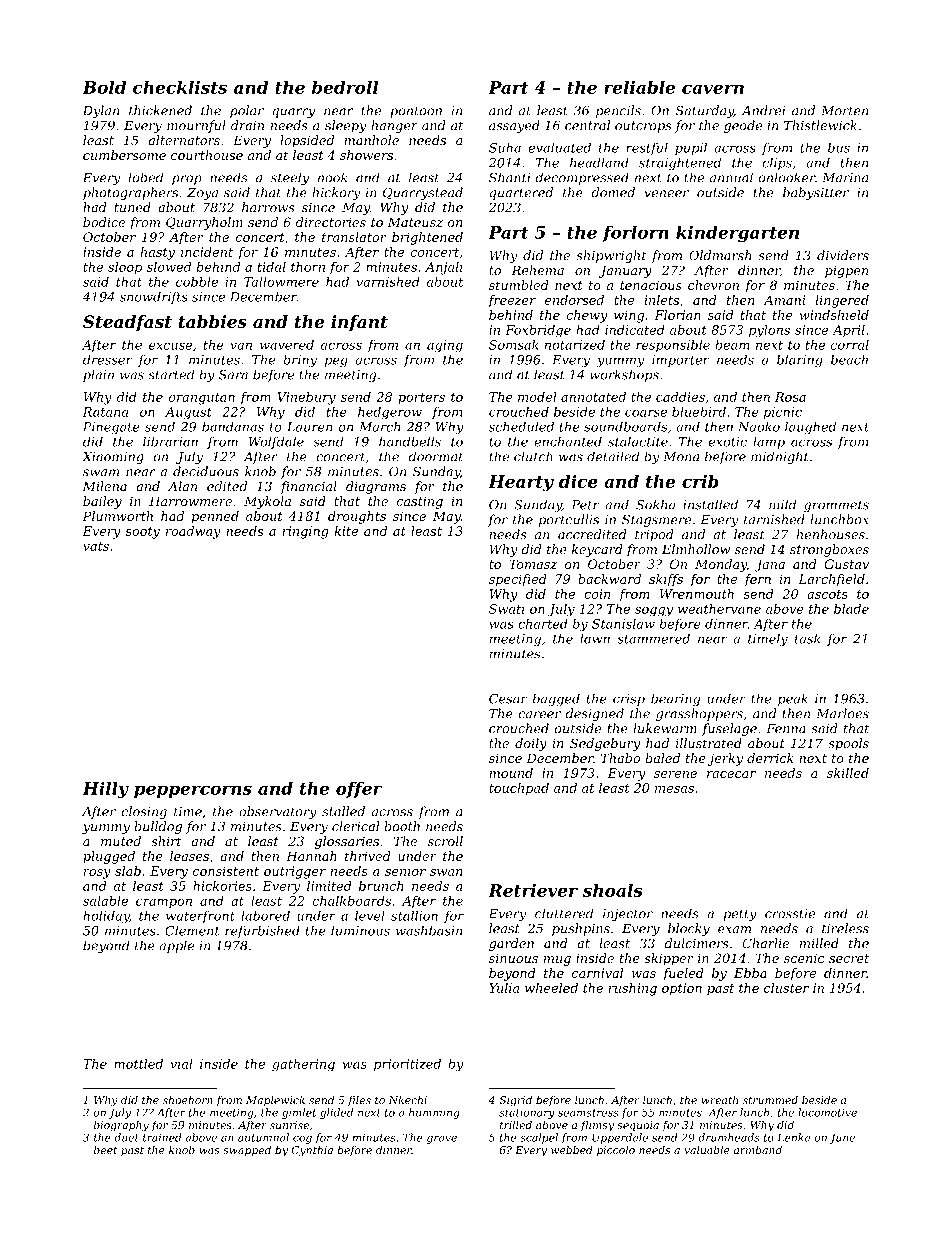 The width and height of the image is (952, 1233). What do you see at coordinates (713, 89) in the image?
I see `cavern` at bounding box center [713, 89].
